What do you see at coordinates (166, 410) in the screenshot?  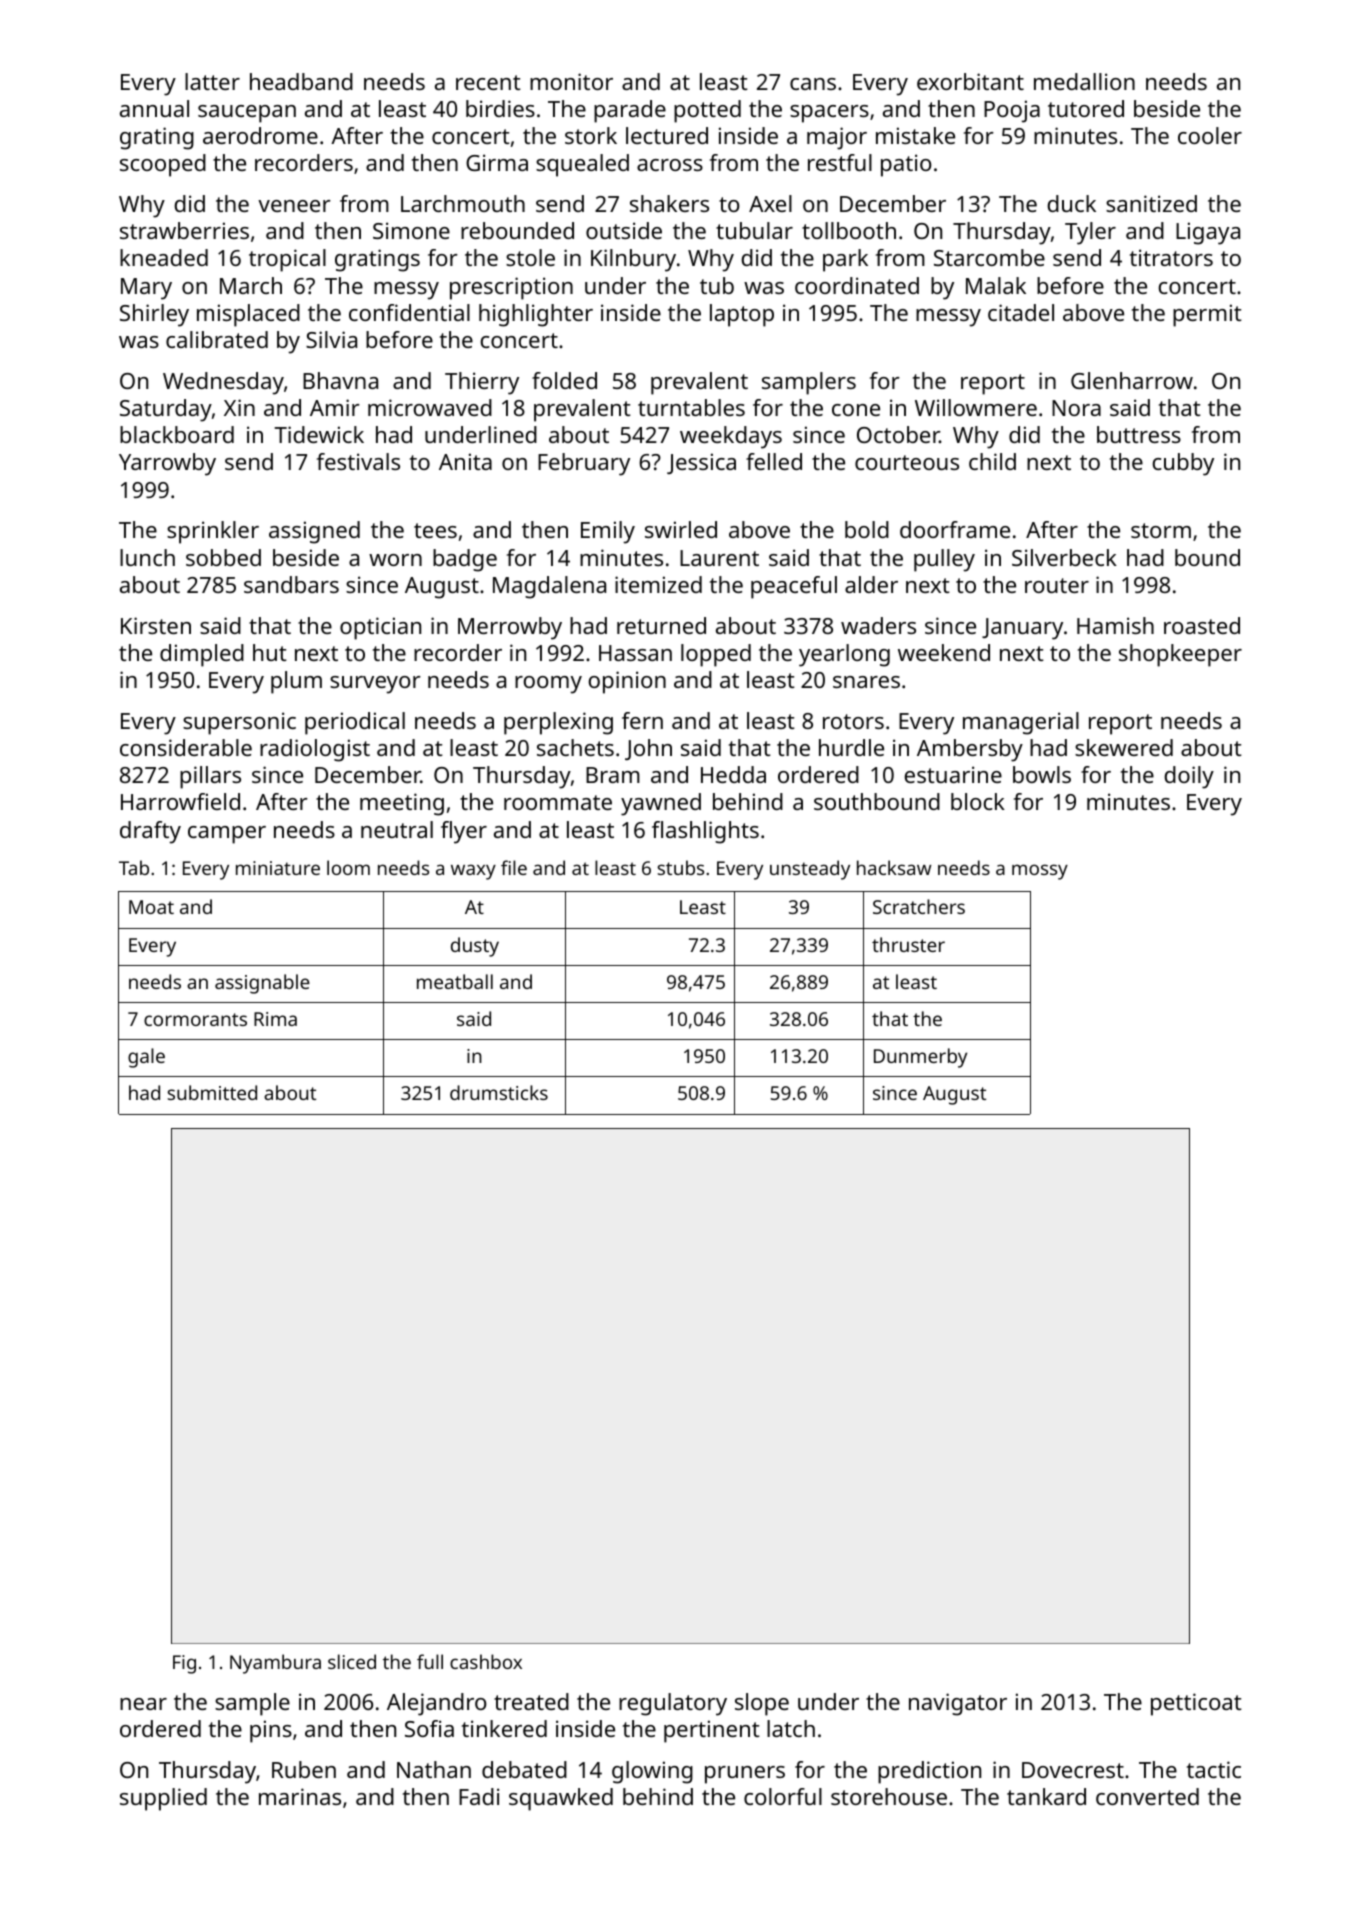 I see `Saturday` at bounding box center [166, 410].
